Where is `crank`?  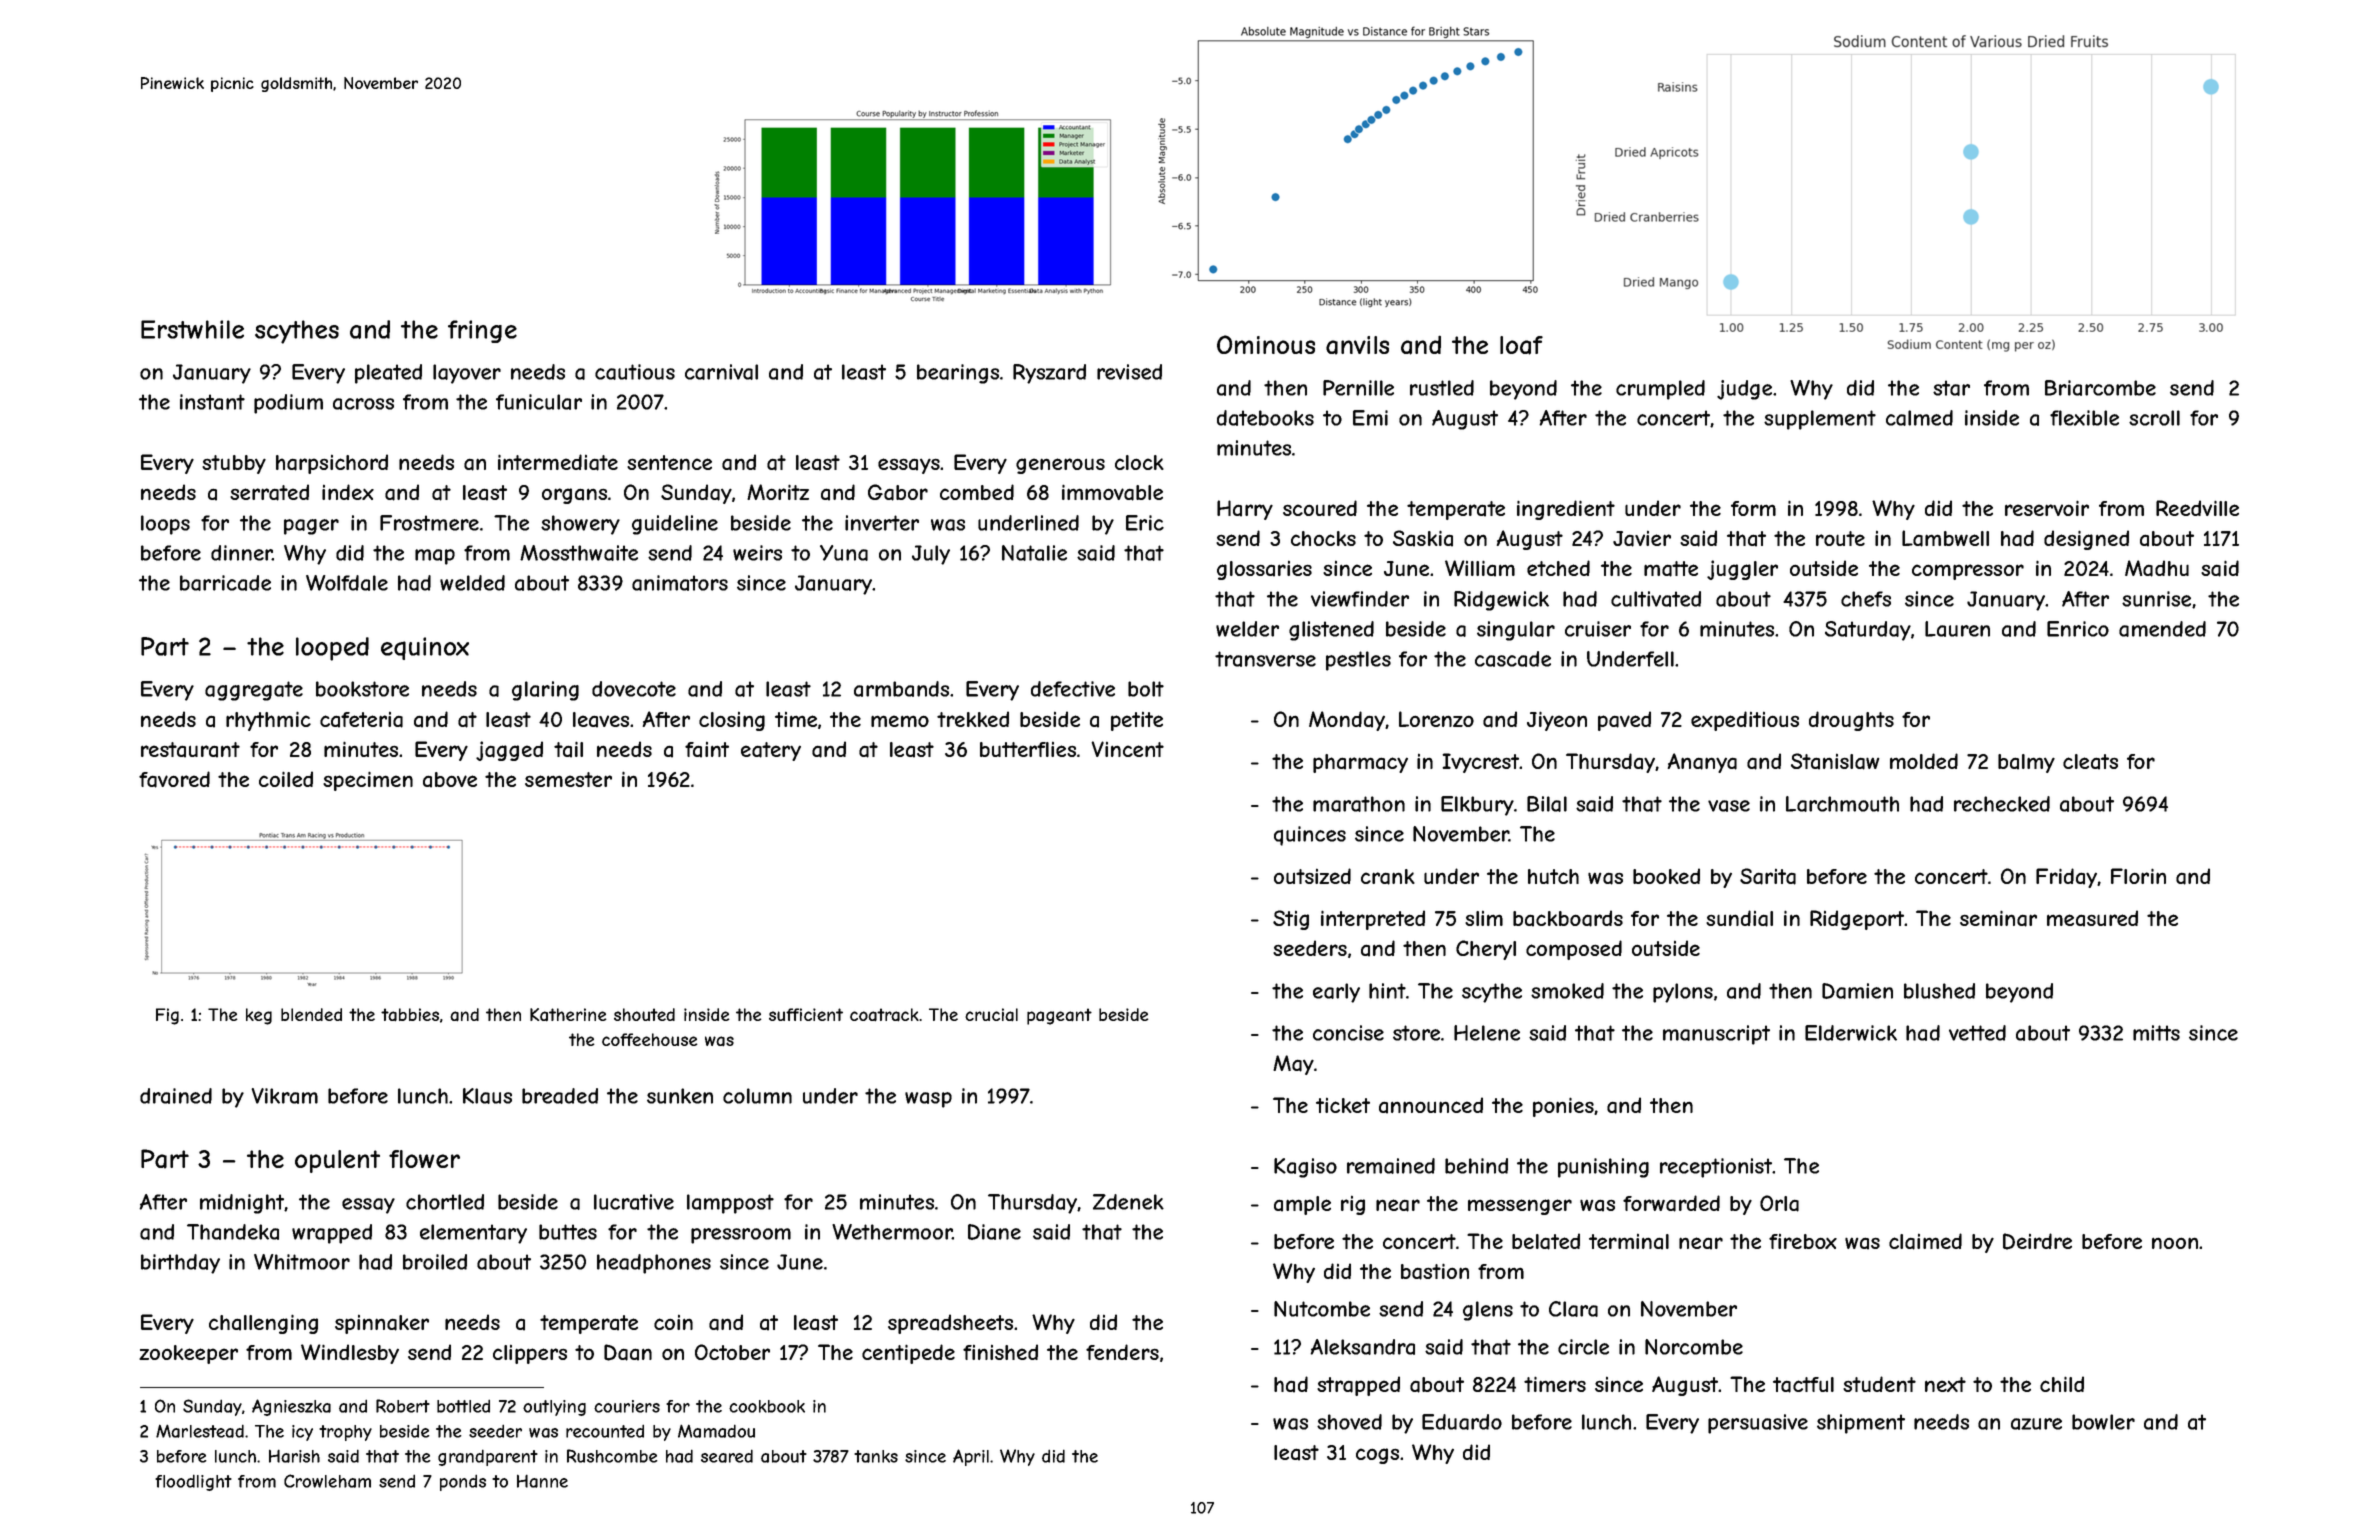 crank is located at coordinates (1388, 877).
